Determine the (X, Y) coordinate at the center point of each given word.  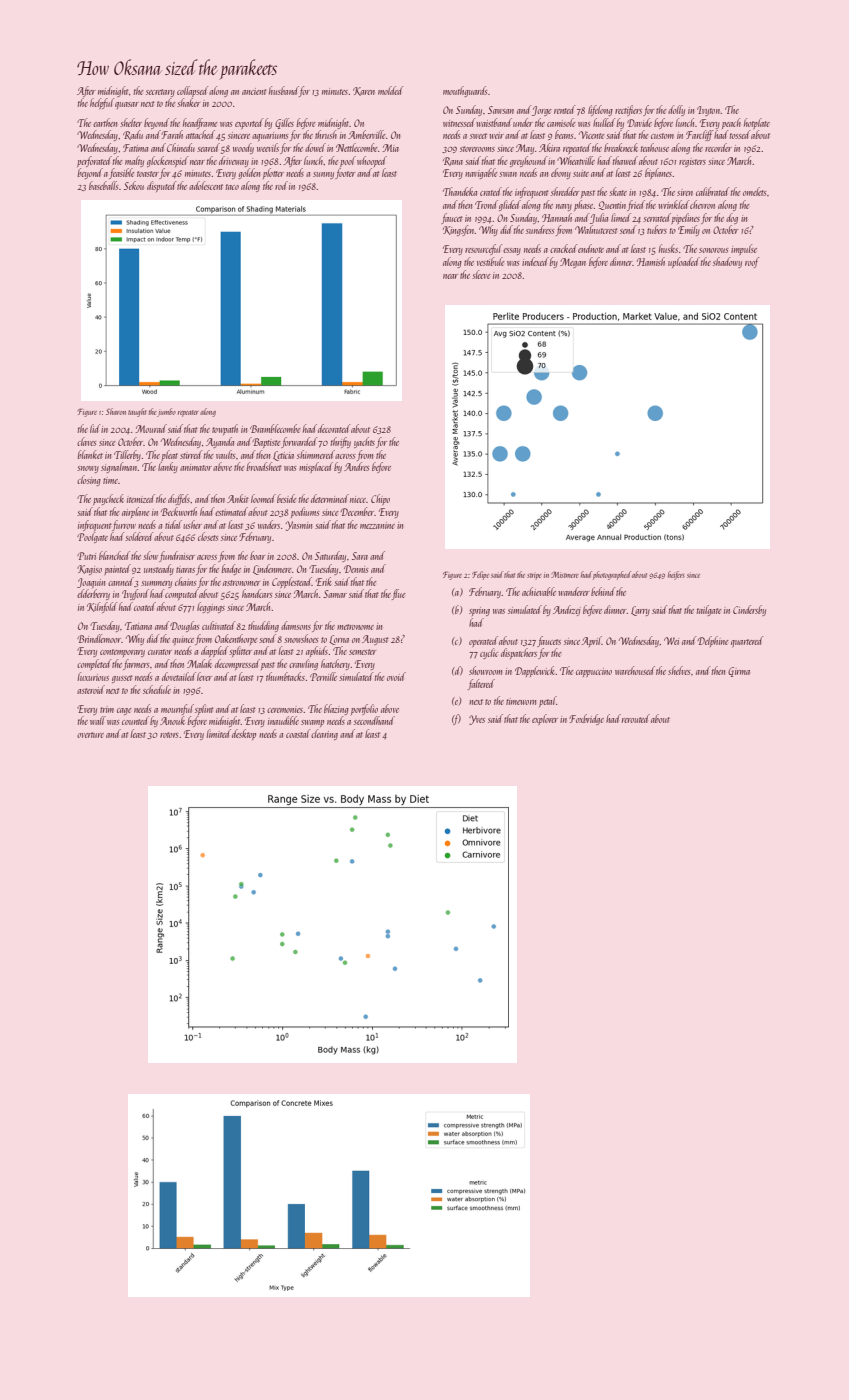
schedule (157, 689)
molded (390, 90)
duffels (179, 499)
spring (479, 611)
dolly (676, 110)
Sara (360, 556)
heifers (676, 575)
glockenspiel (167, 161)
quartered (747, 641)
